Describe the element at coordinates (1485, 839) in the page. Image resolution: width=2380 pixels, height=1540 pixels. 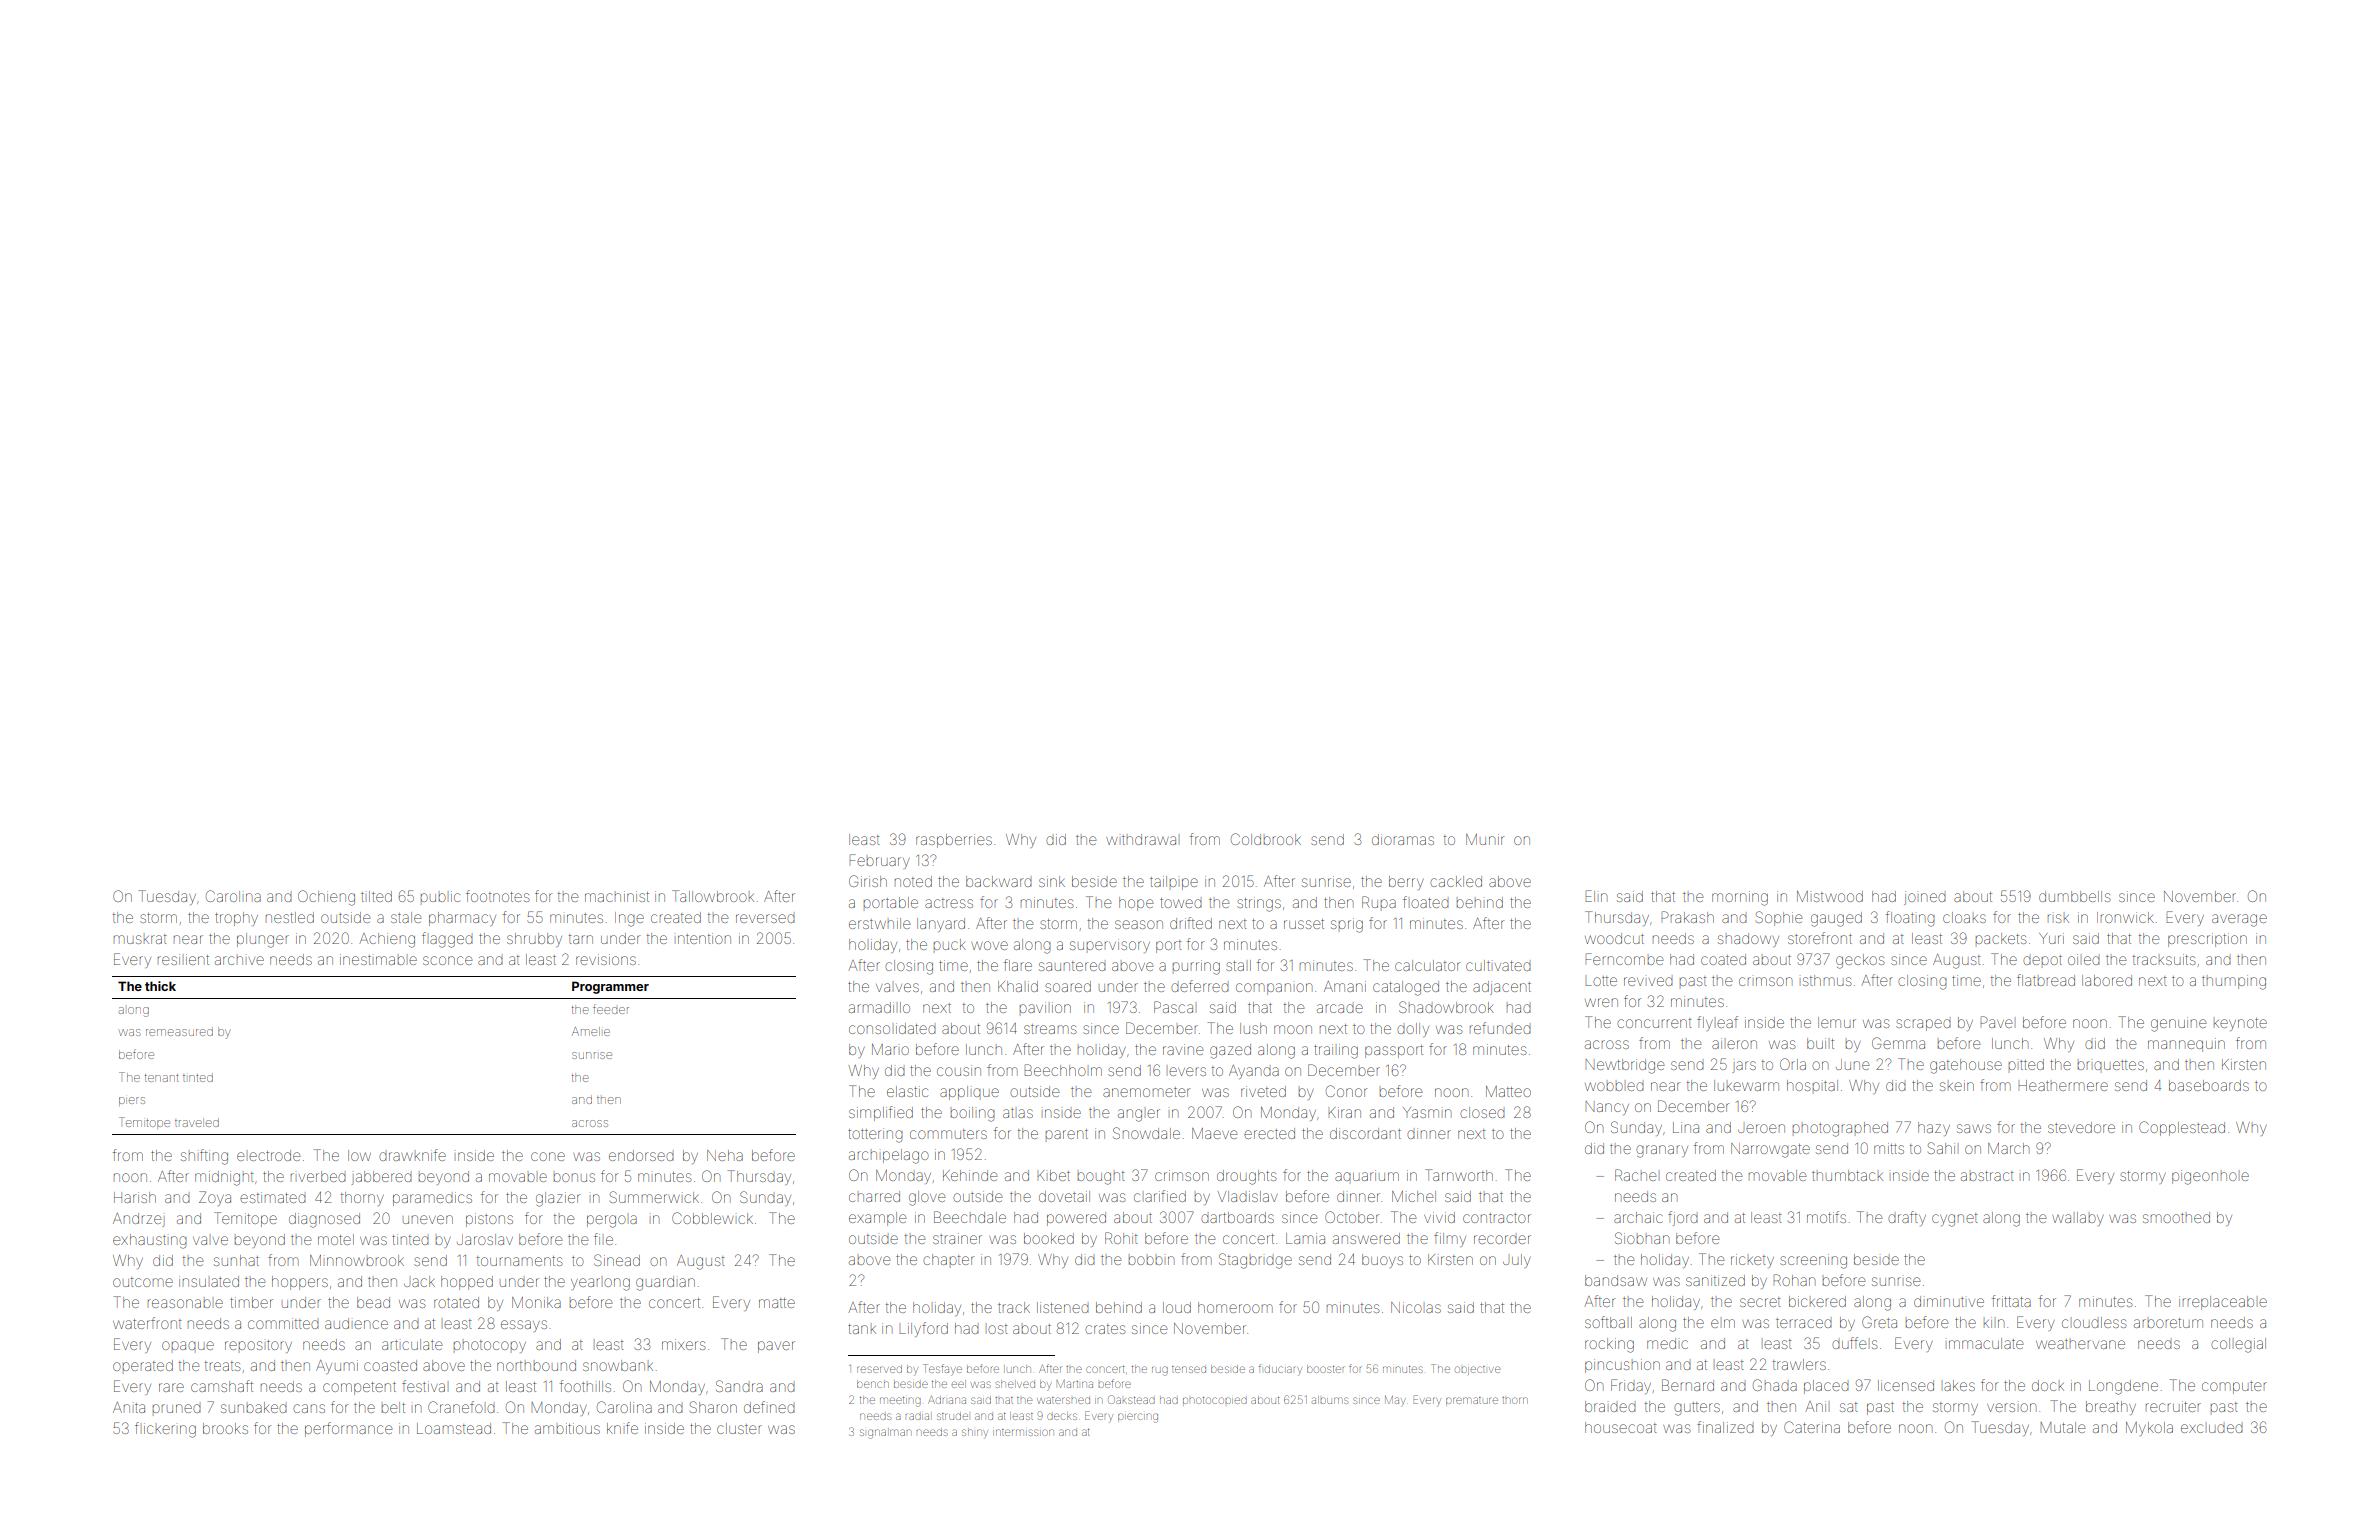
I see `Munir` at that location.
